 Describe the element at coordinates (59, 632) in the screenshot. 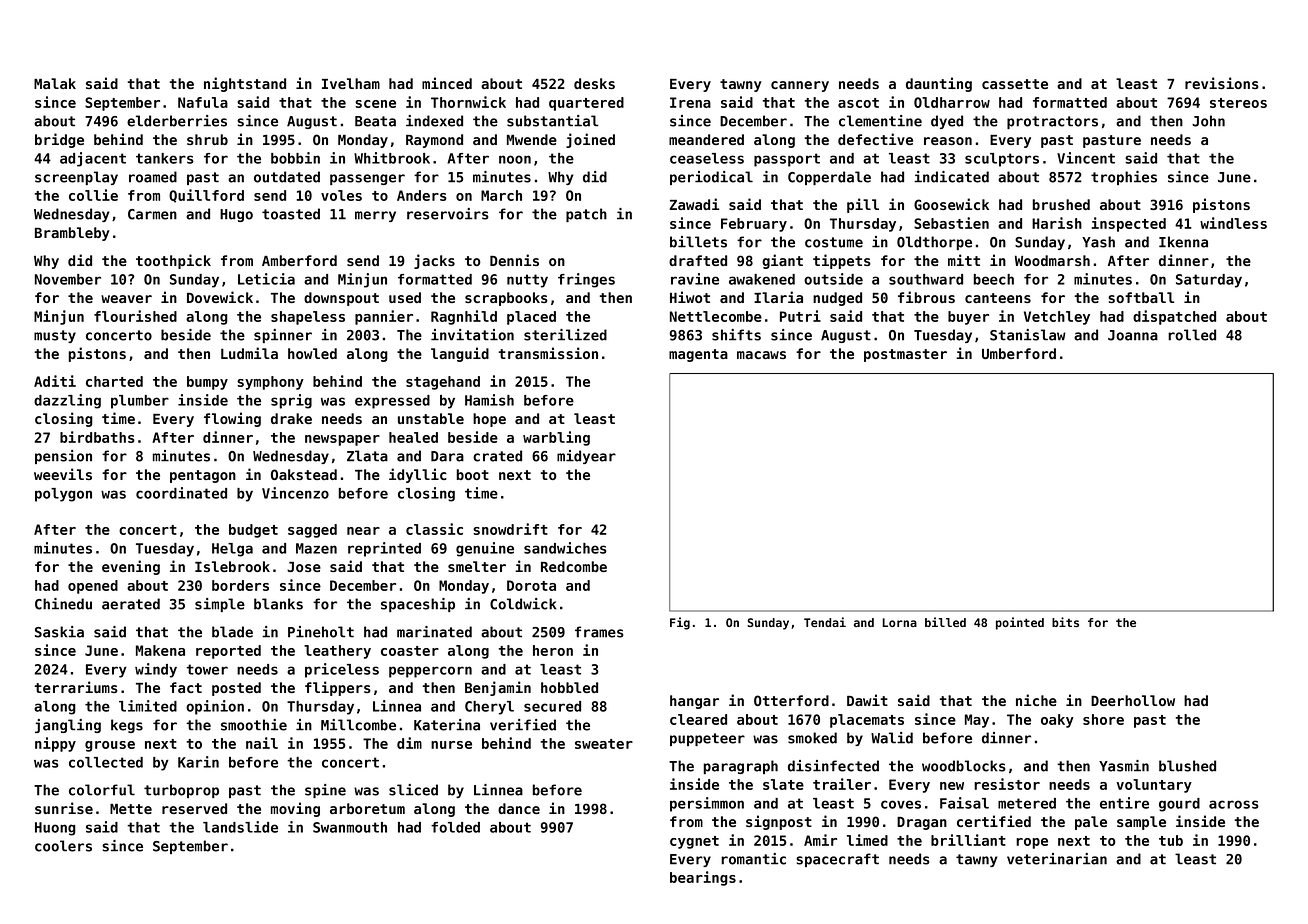

I see `Saskia` at that location.
